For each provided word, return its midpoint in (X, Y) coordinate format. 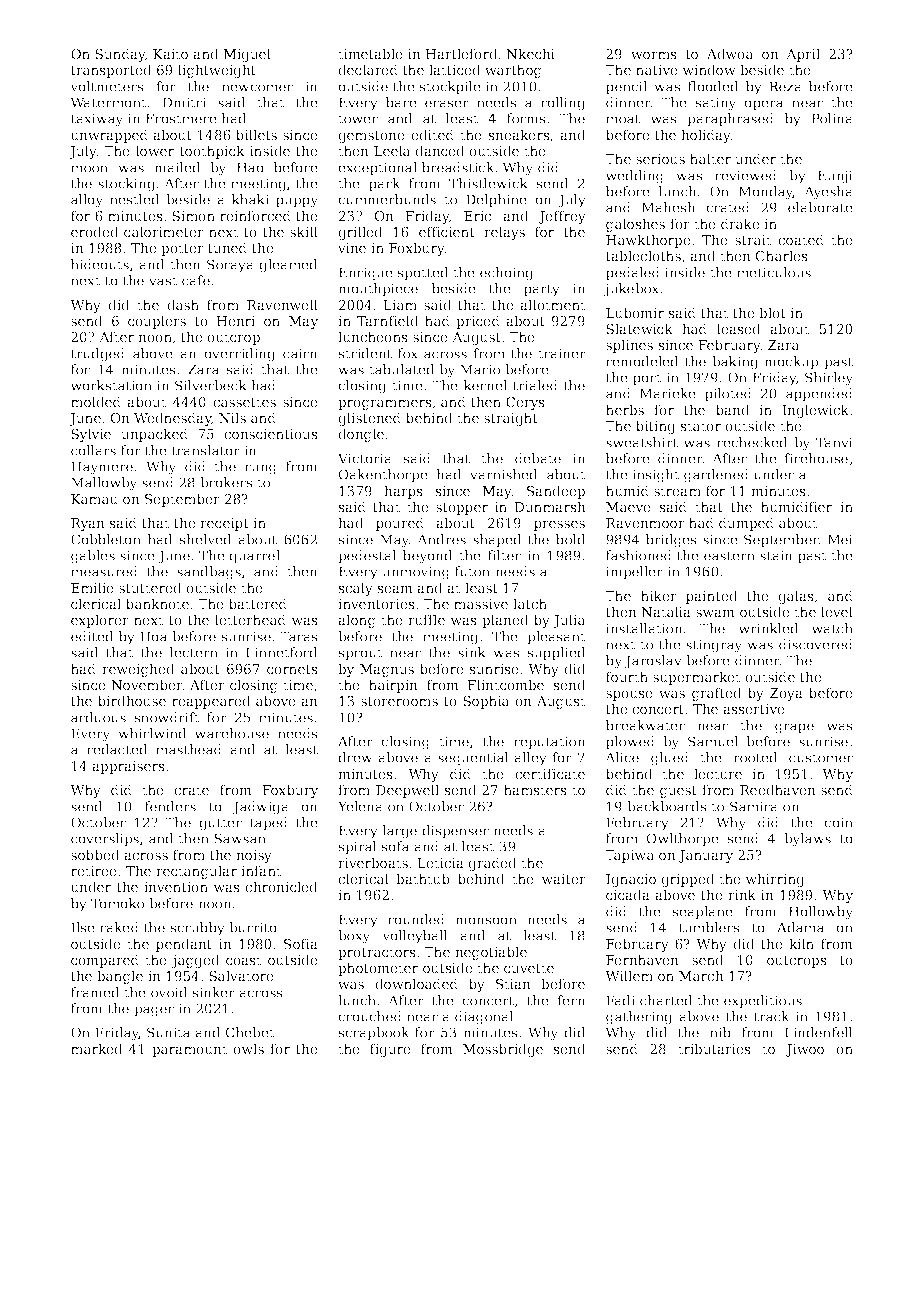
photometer (378, 969)
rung (261, 469)
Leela (392, 150)
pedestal (367, 557)
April (803, 55)
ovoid (169, 992)
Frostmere (181, 118)
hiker (659, 595)
